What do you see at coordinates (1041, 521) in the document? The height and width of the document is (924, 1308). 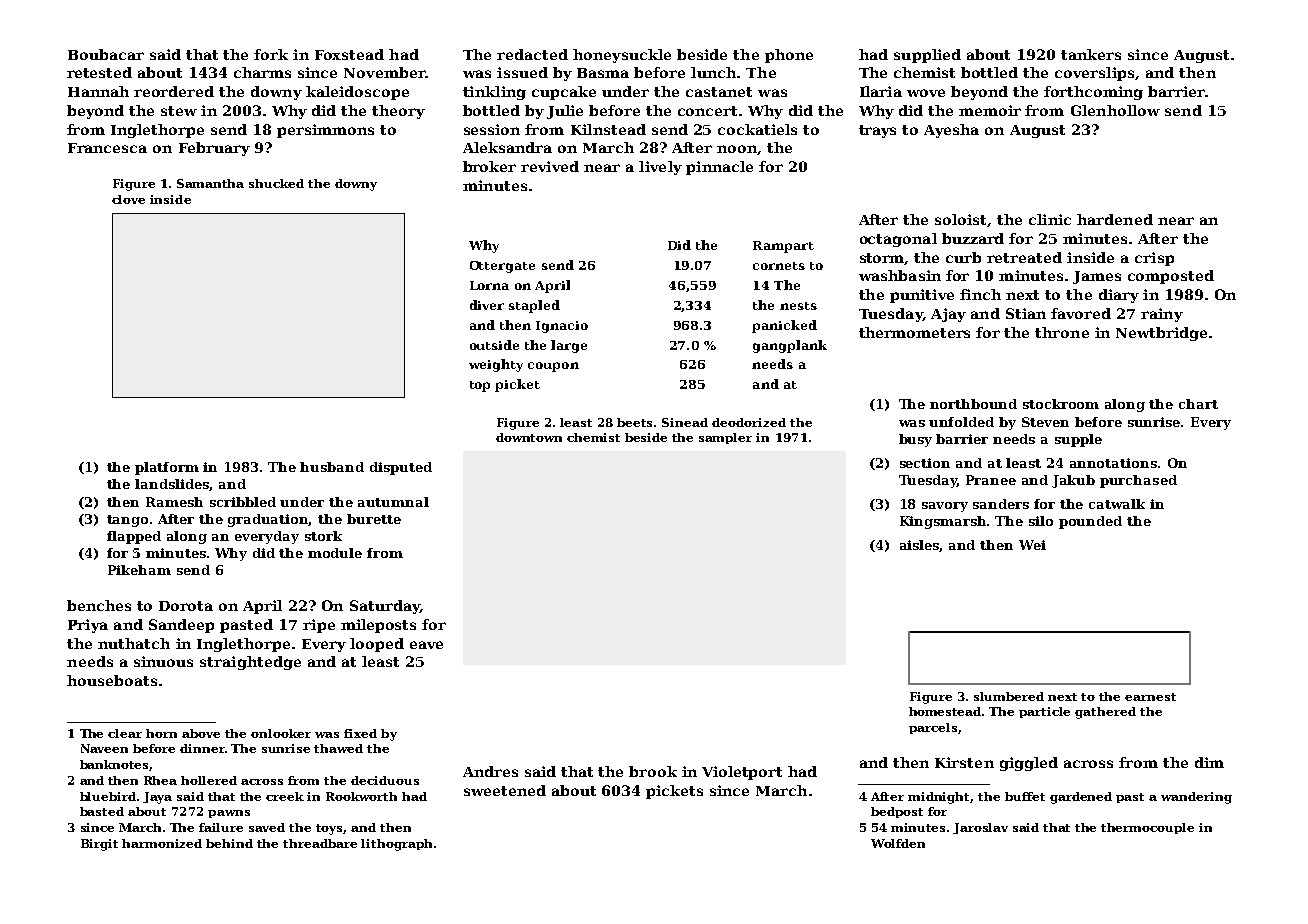 I see `silo` at bounding box center [1041, 521].
